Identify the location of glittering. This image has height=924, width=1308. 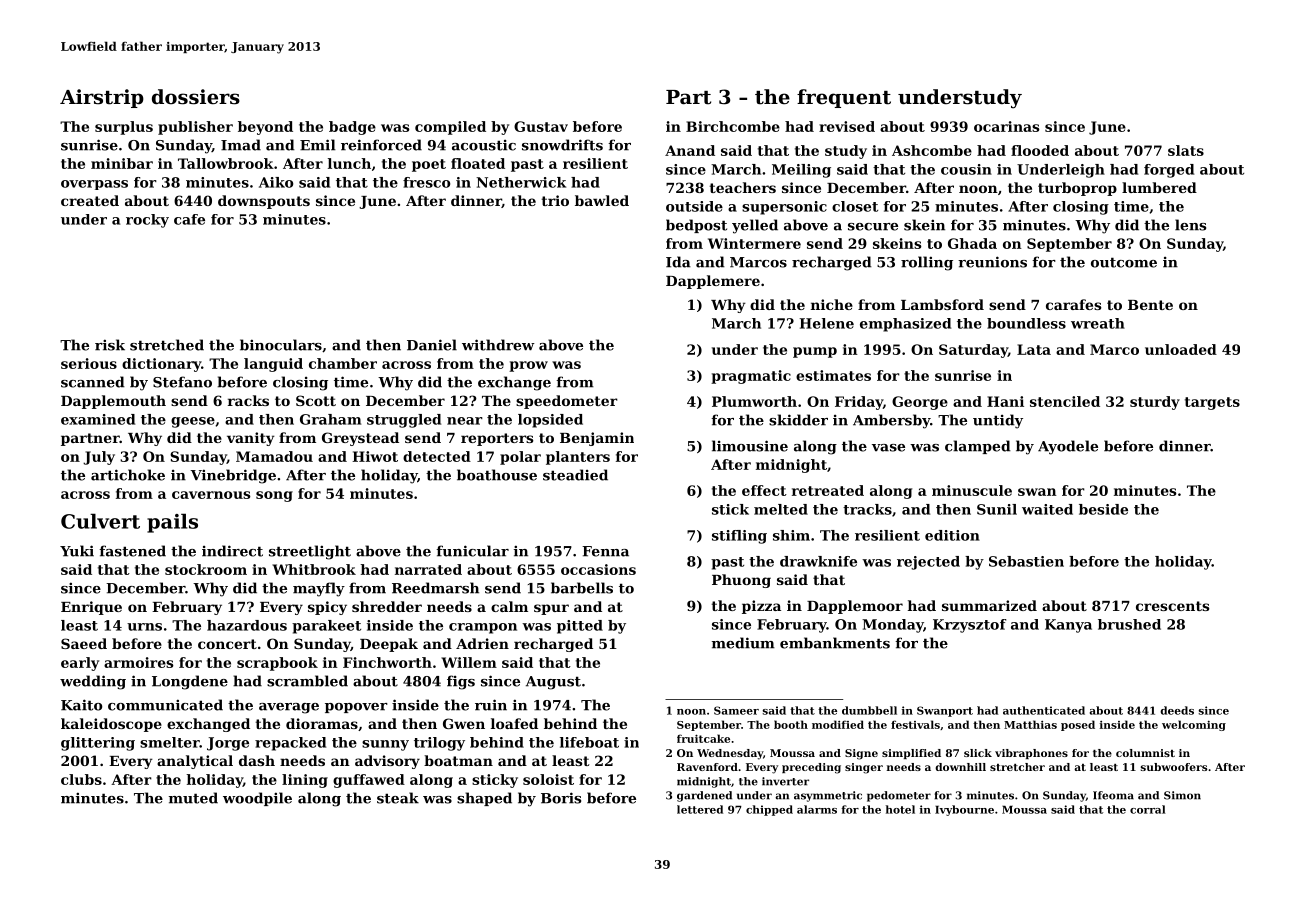
(98, 744).
